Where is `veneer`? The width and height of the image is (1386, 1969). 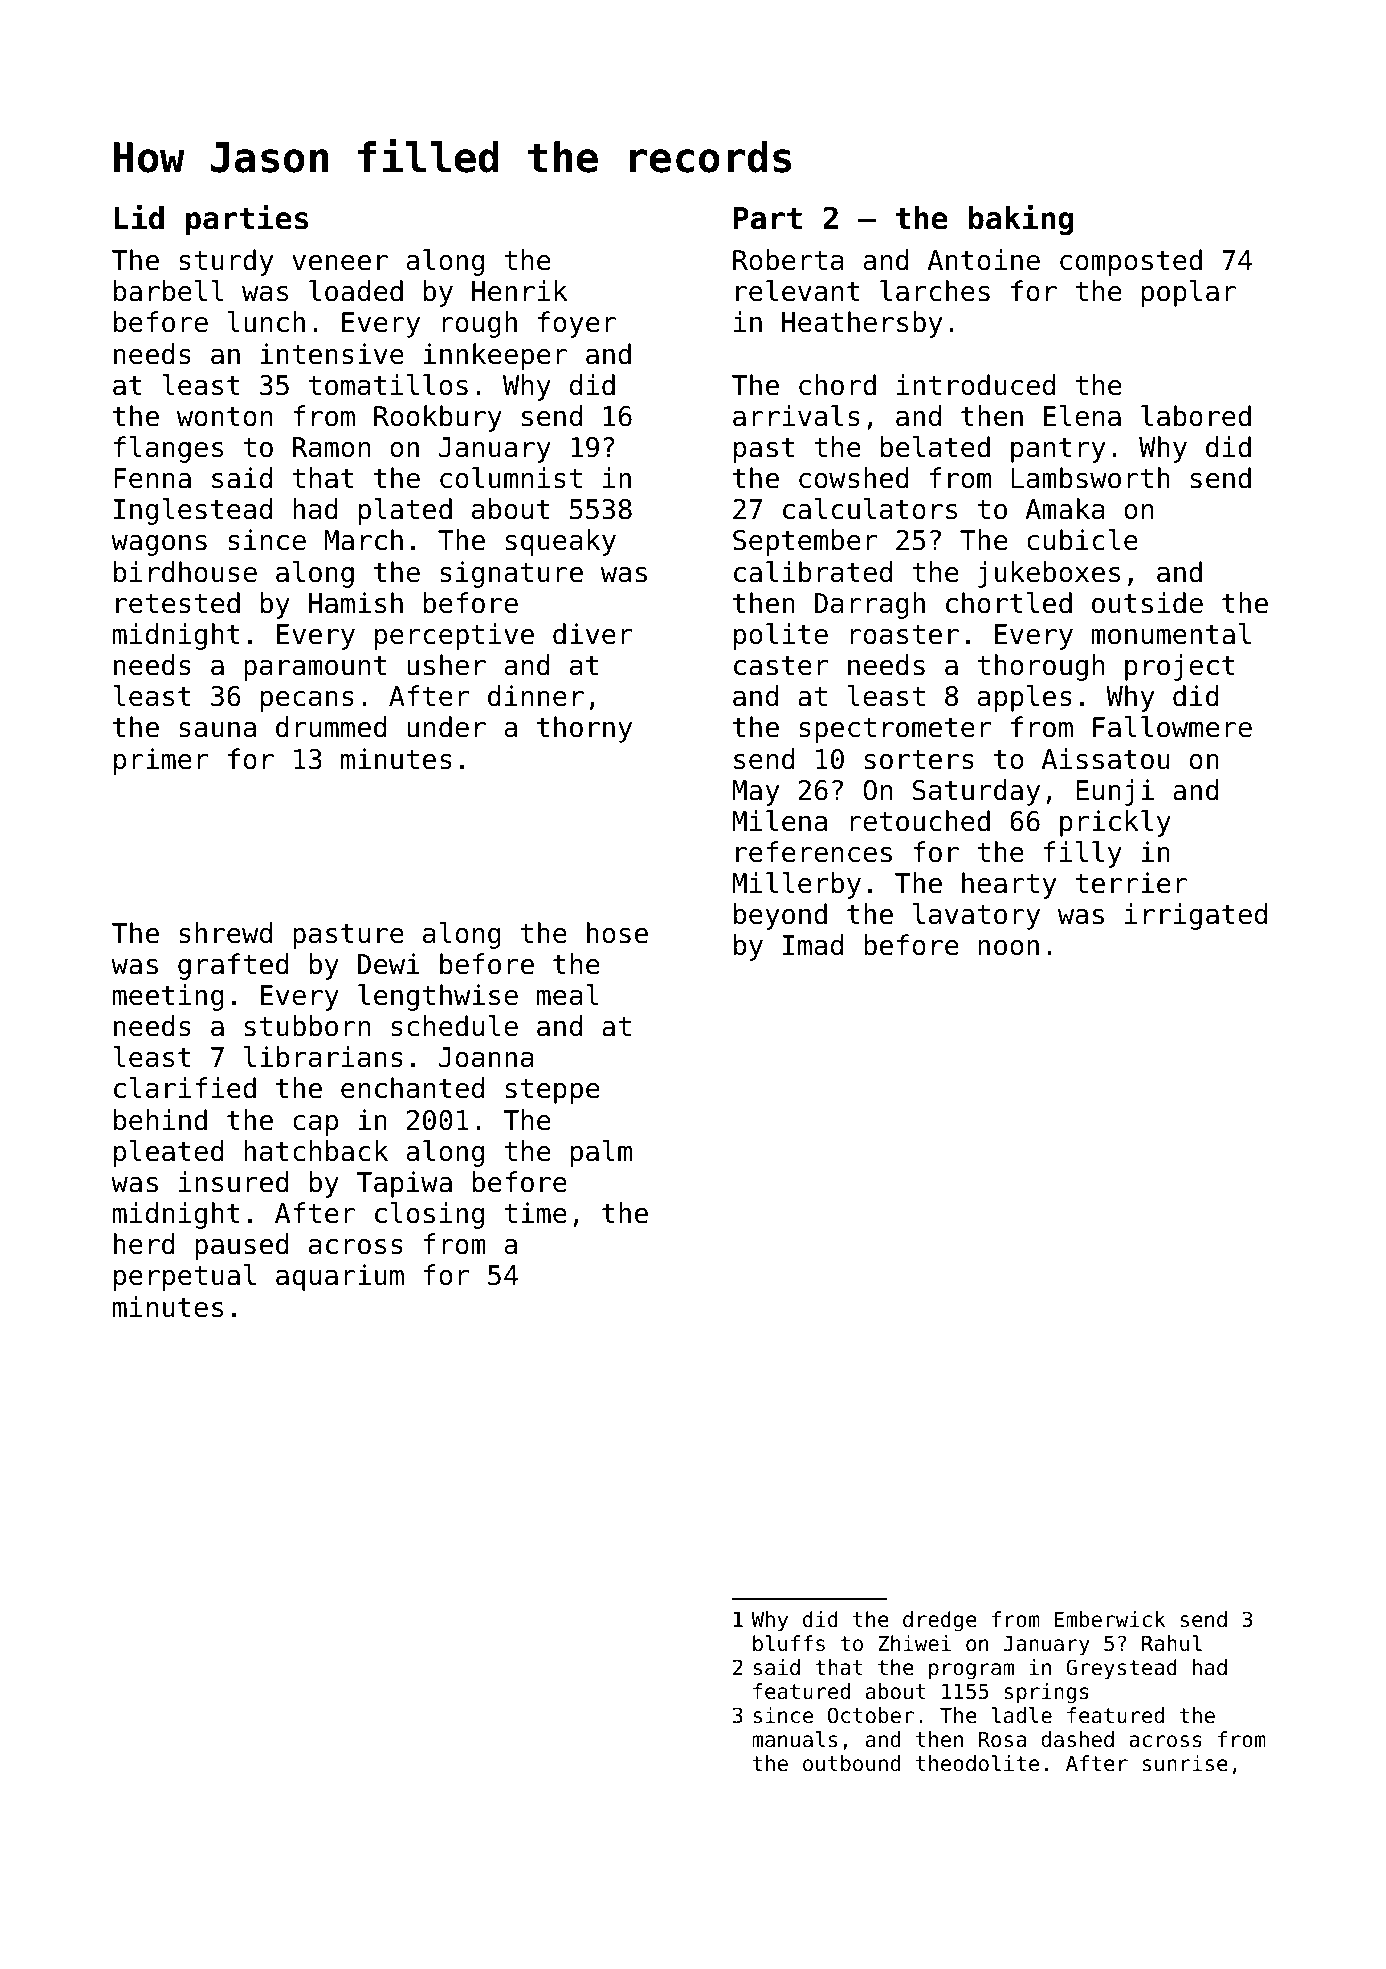 veneer is located at coordinates (340, 263).
